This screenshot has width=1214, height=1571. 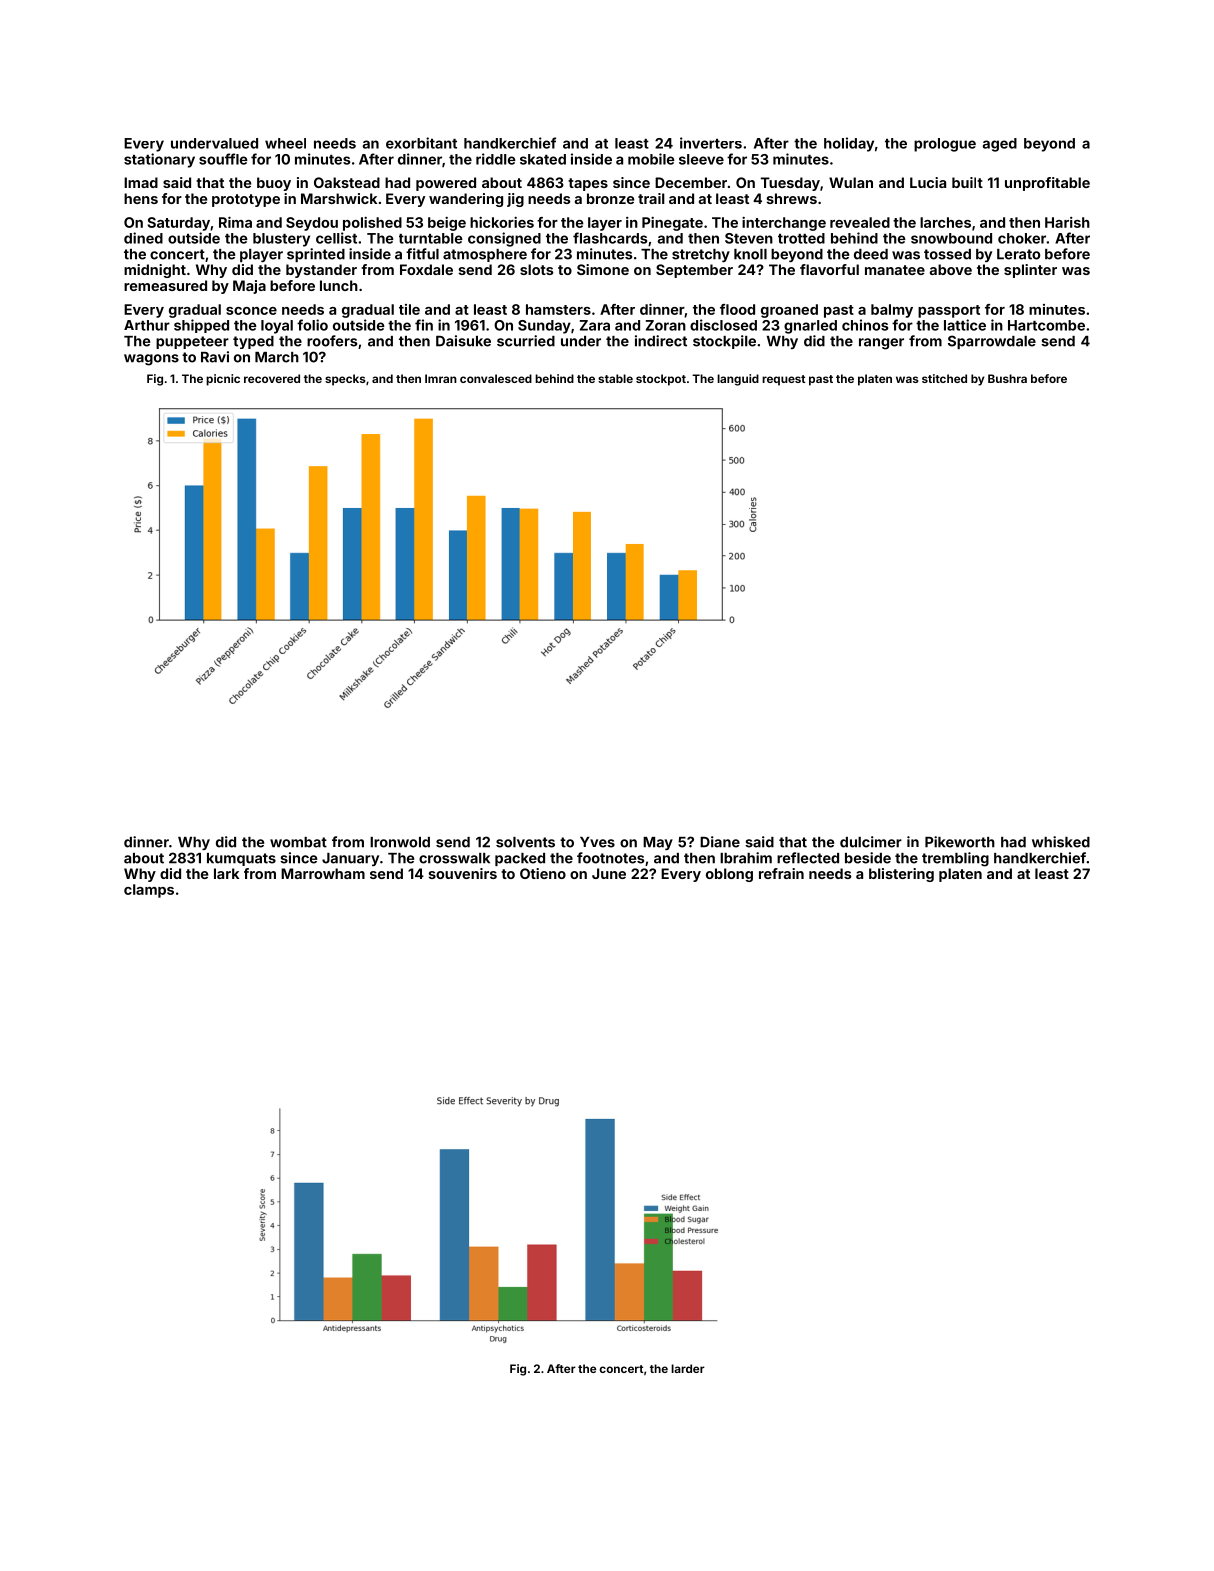 I want to click on aged, so click(x=1000, y=145).
